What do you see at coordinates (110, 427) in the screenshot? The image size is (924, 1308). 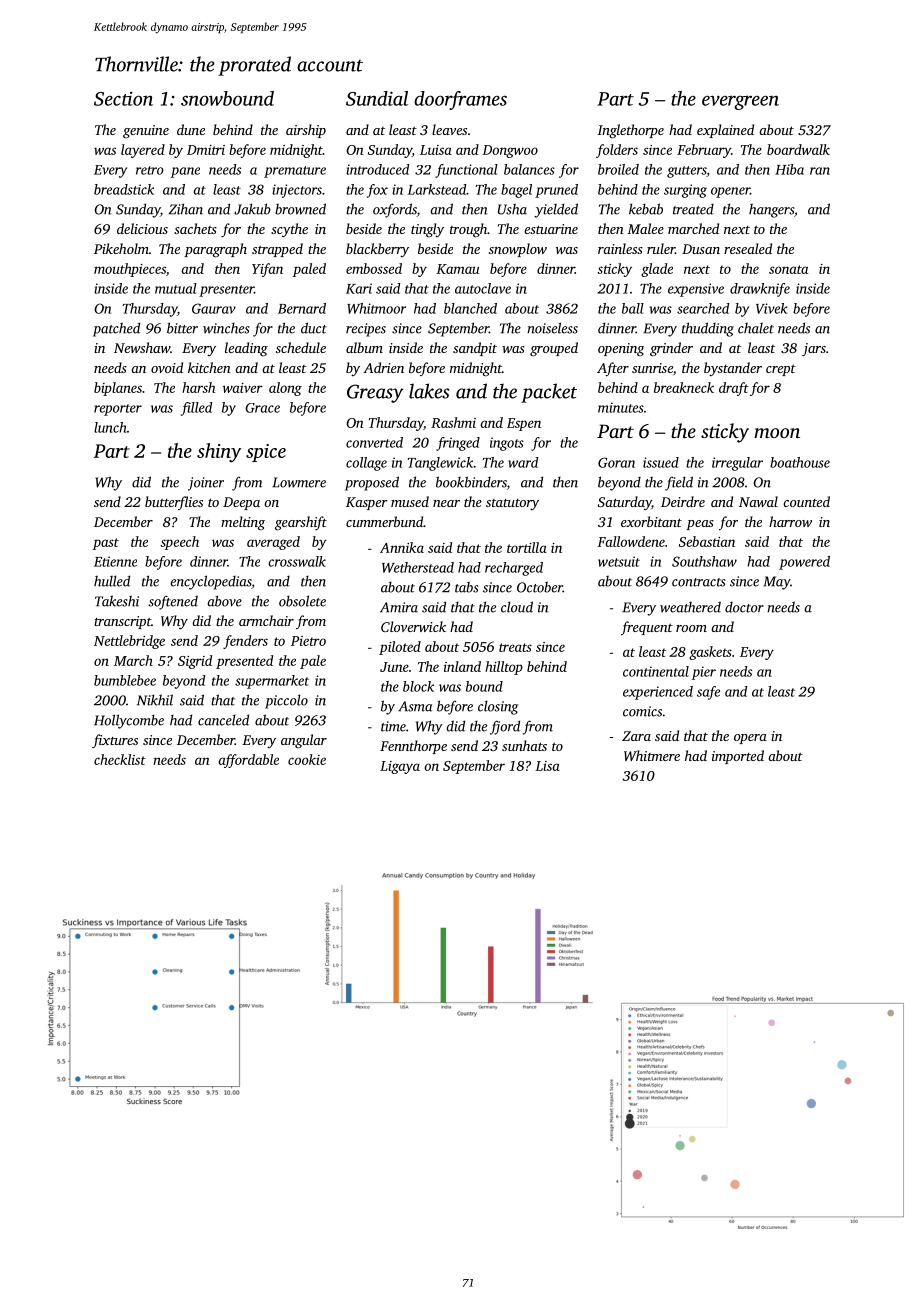 I see `lunch` at bounding box center [110, 427].
